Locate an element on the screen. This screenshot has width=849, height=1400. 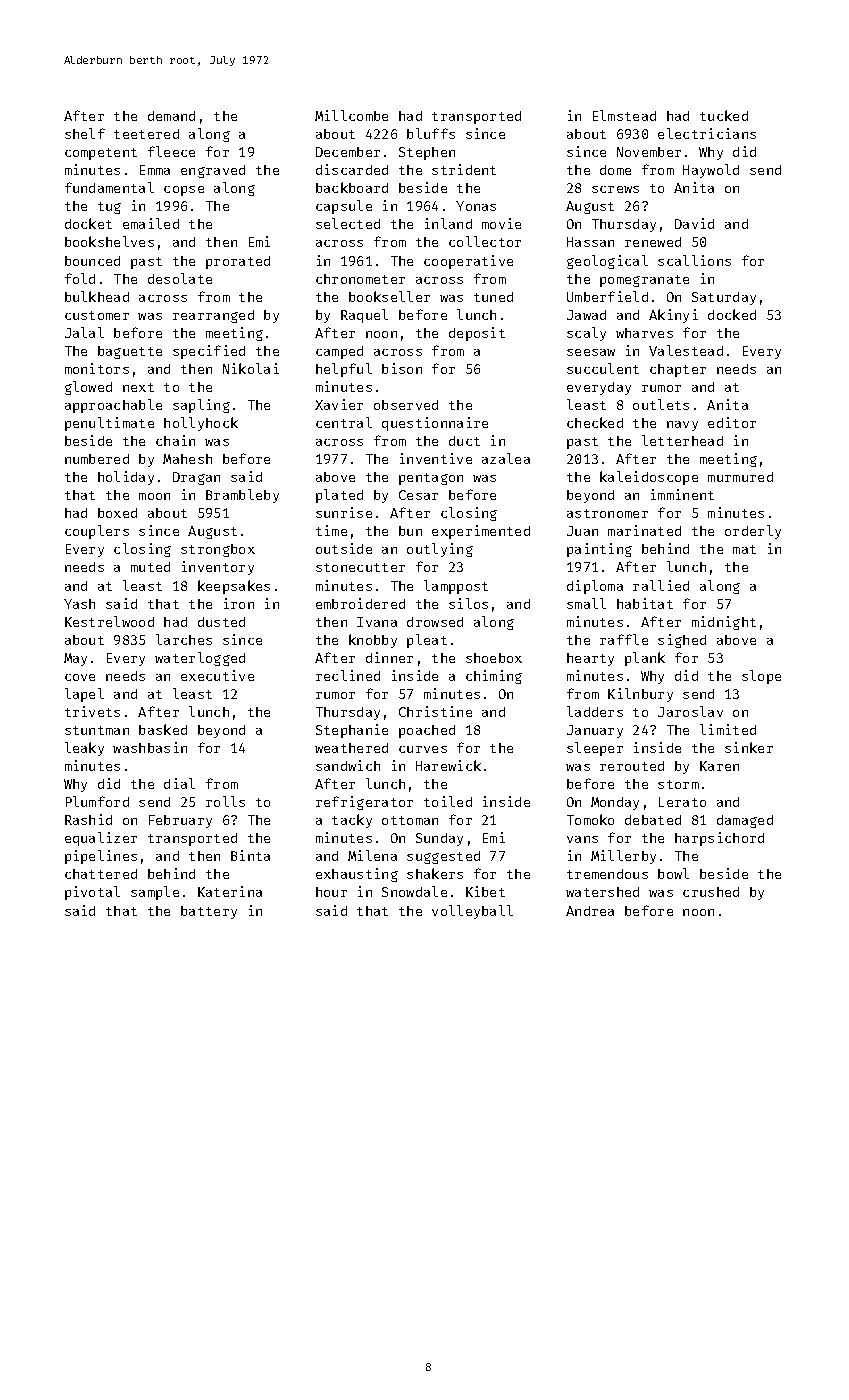
slope is located at coordinates (761, 677).
